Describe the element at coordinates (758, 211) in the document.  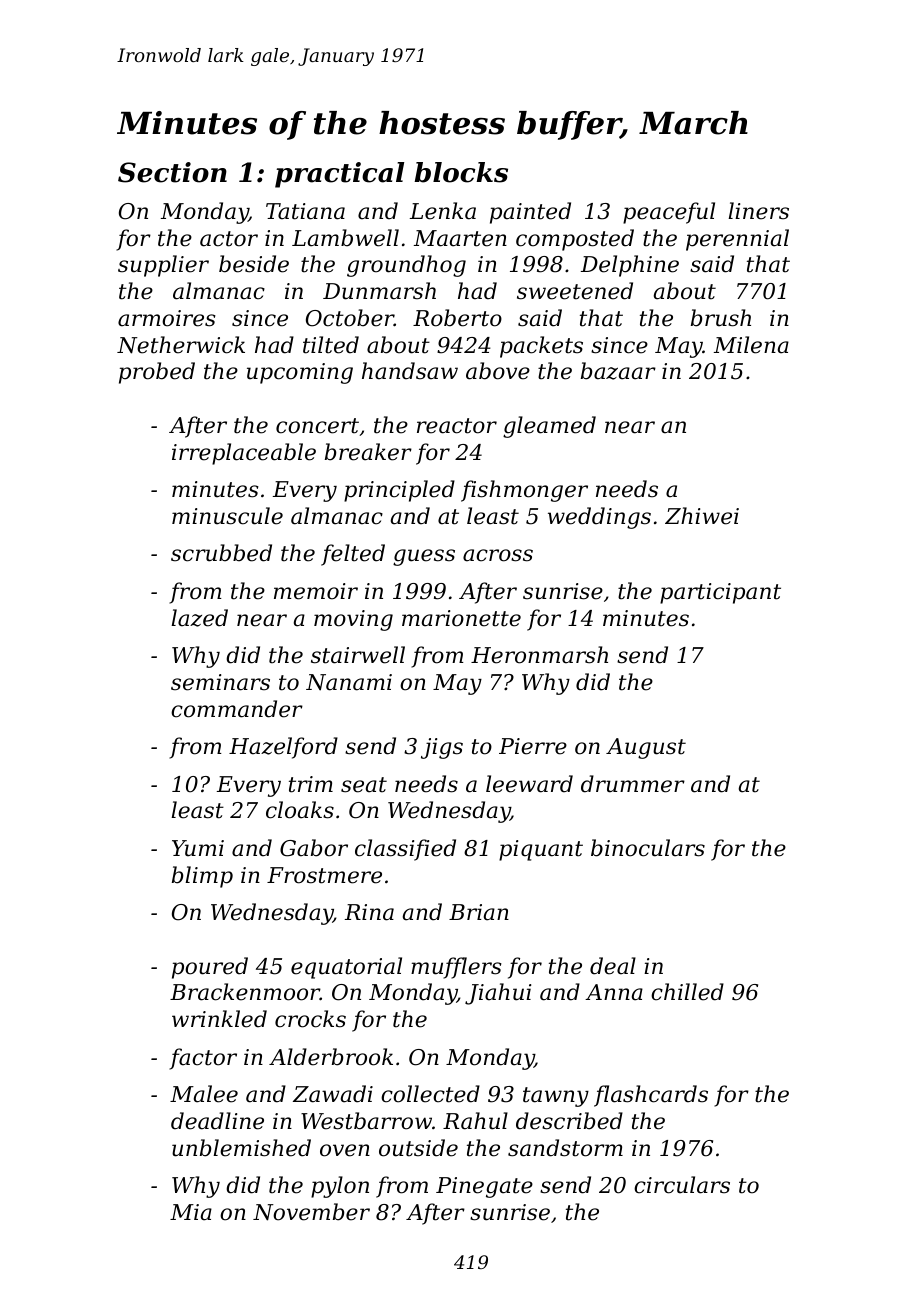
I see `liners` at that location.
